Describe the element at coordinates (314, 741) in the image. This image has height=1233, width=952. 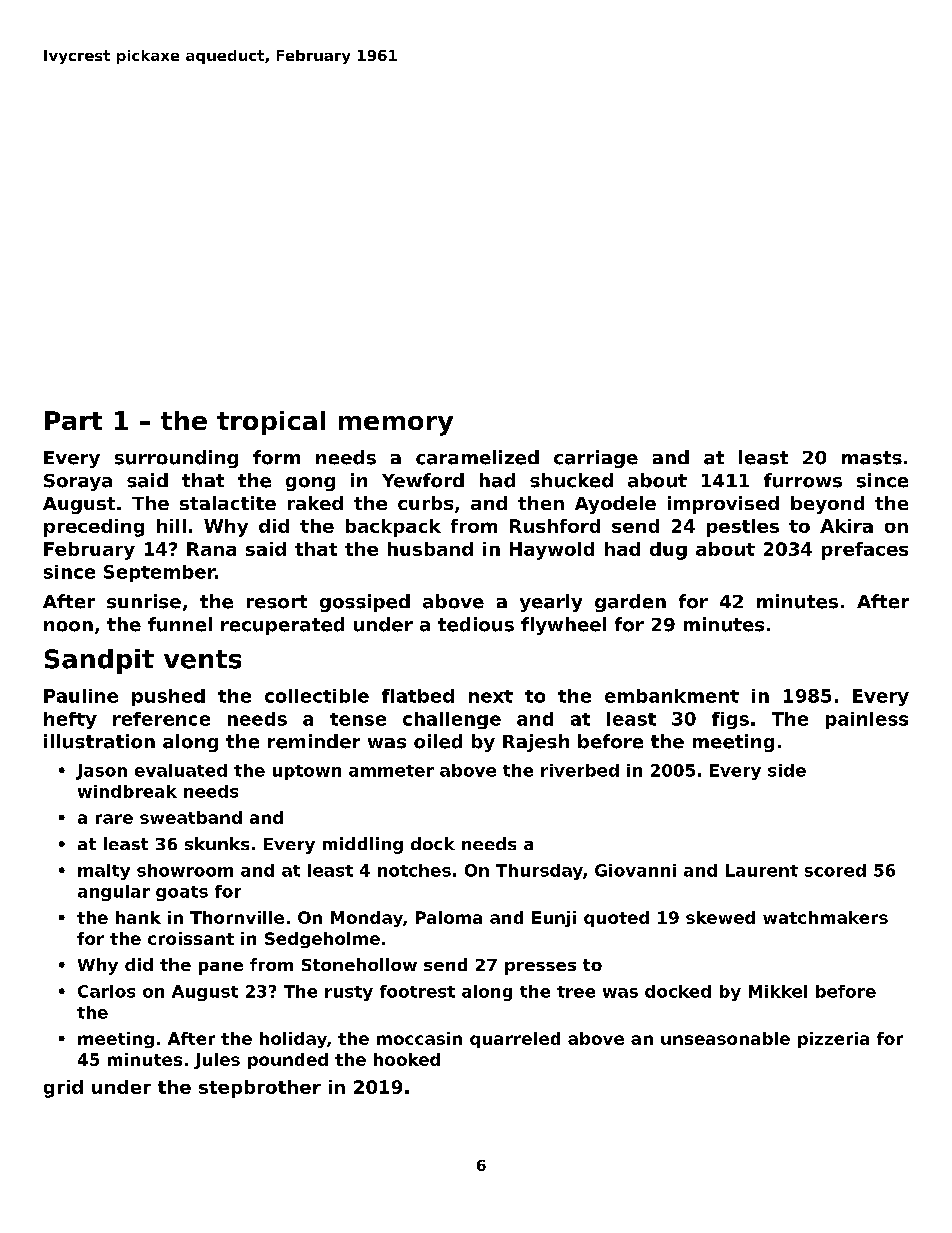
I see `reminder` at that location.
